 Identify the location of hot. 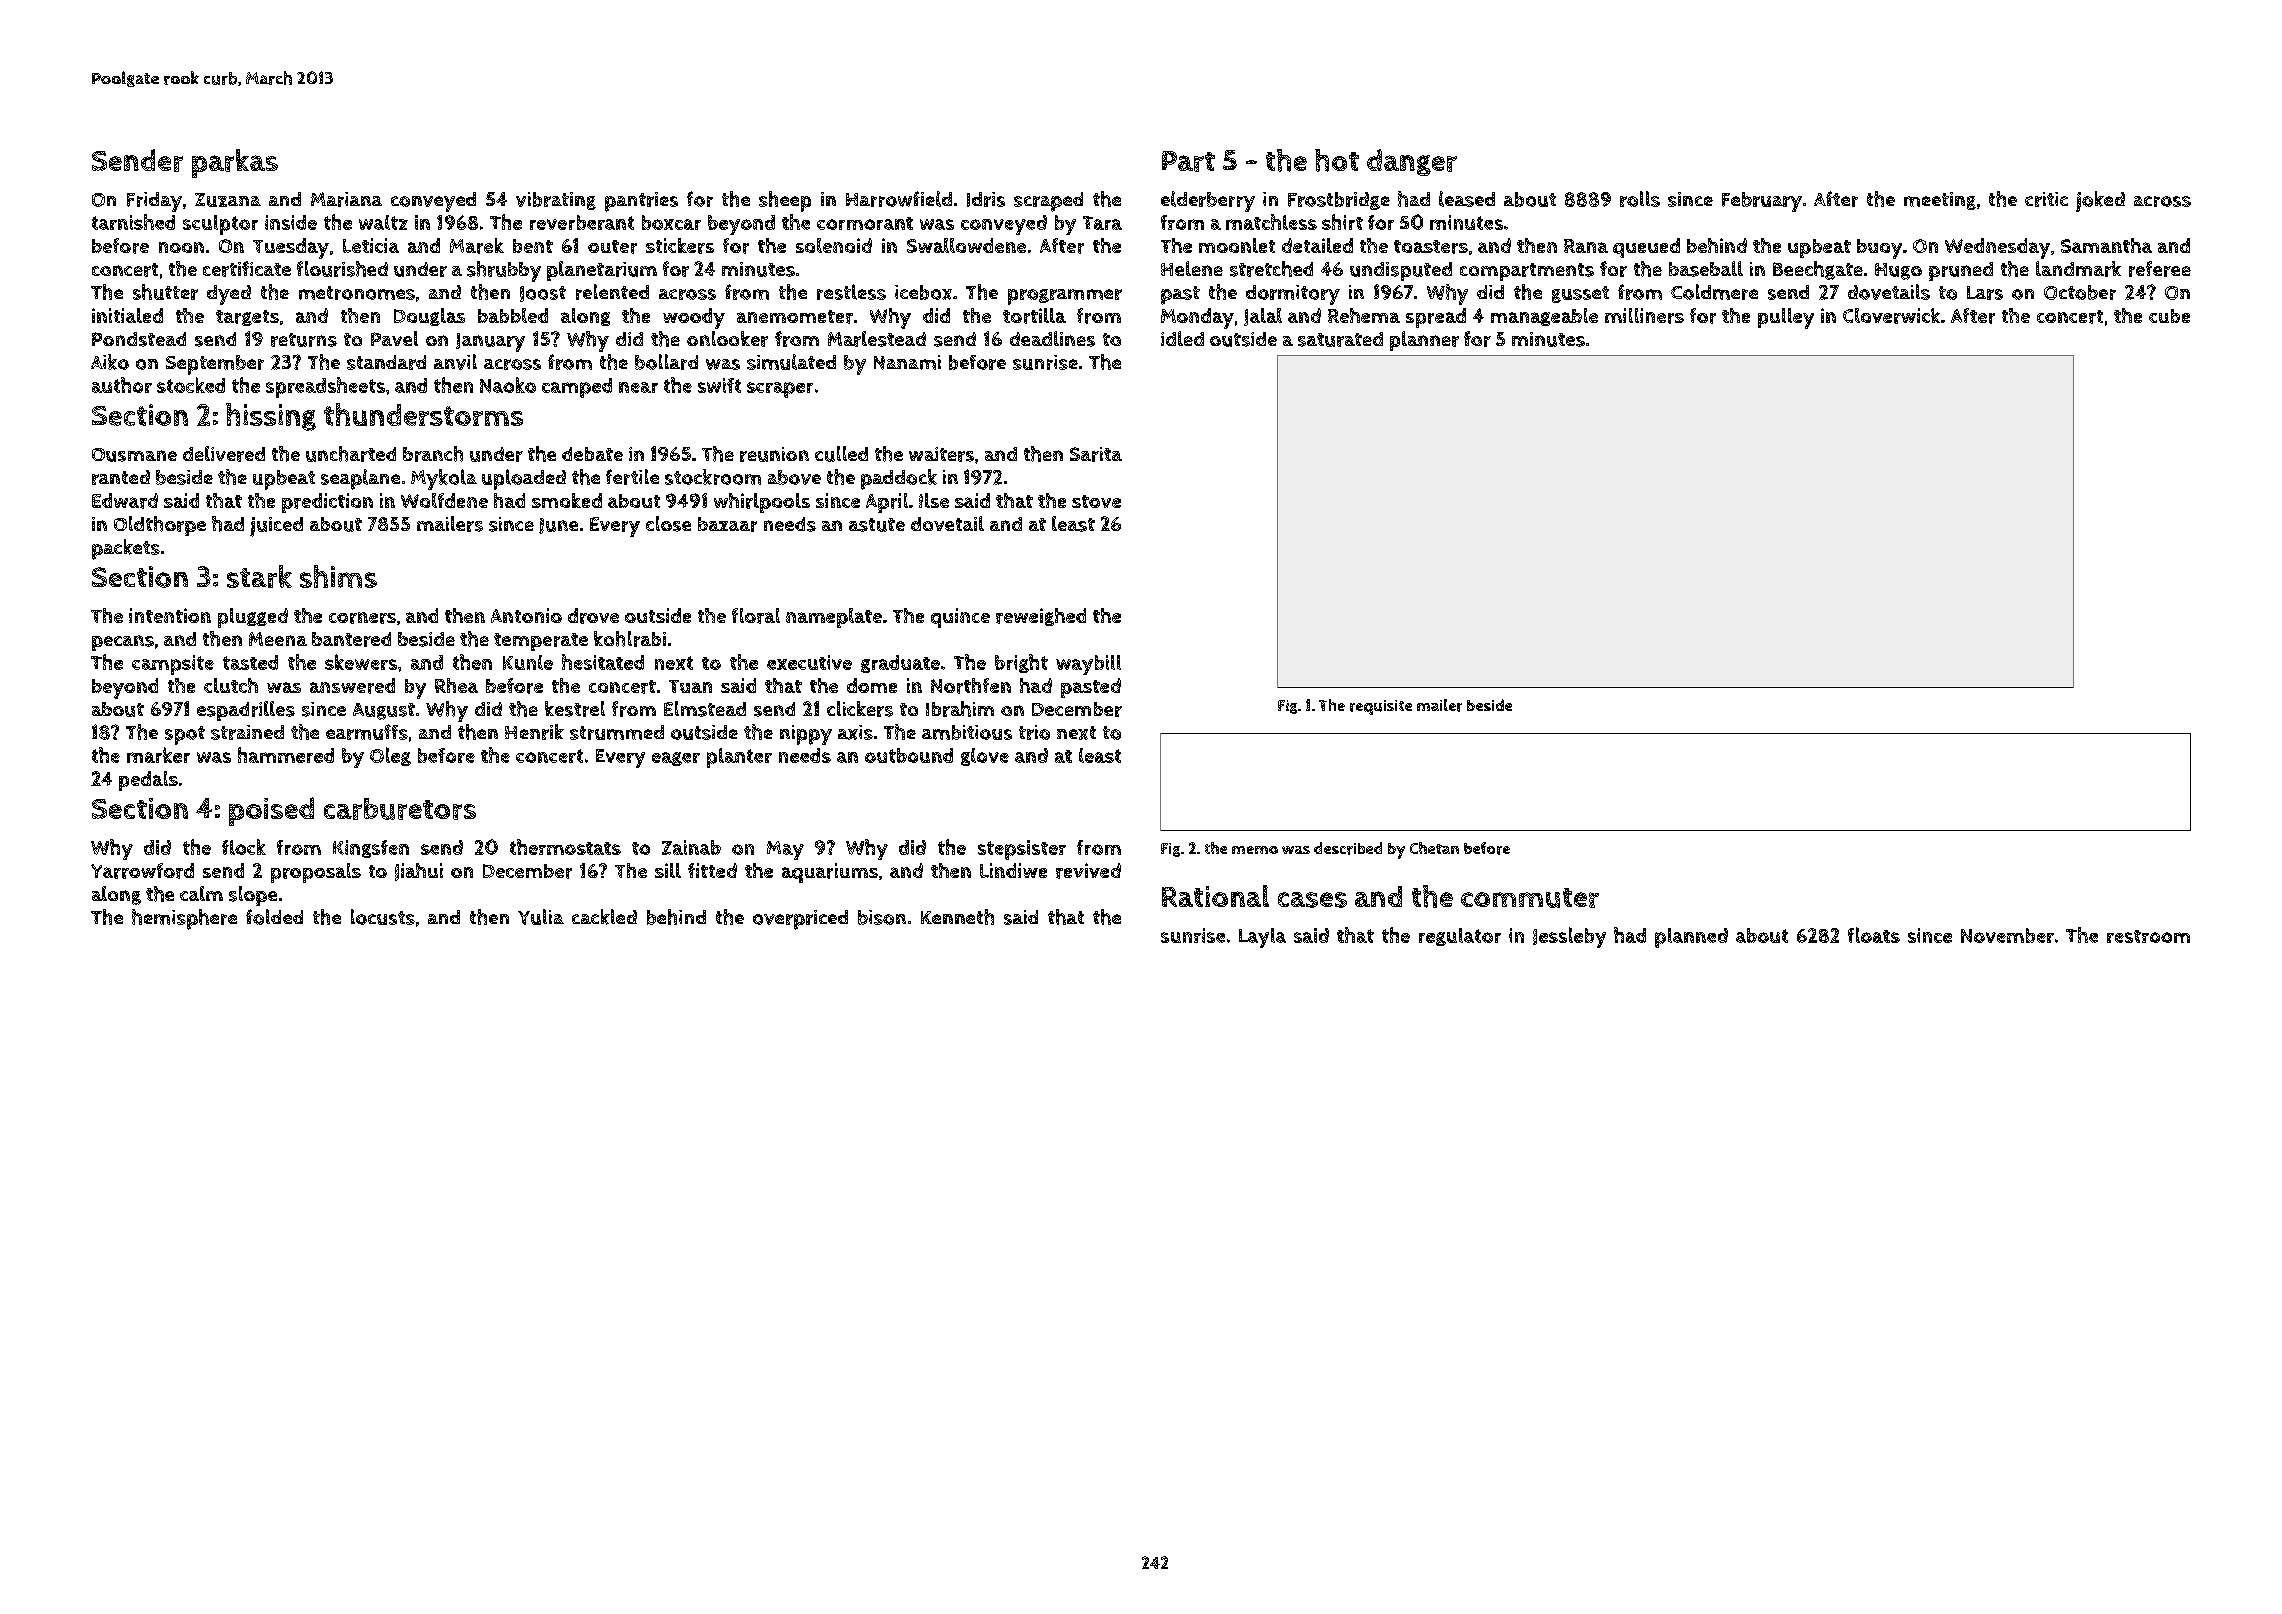
(1337, 160).
